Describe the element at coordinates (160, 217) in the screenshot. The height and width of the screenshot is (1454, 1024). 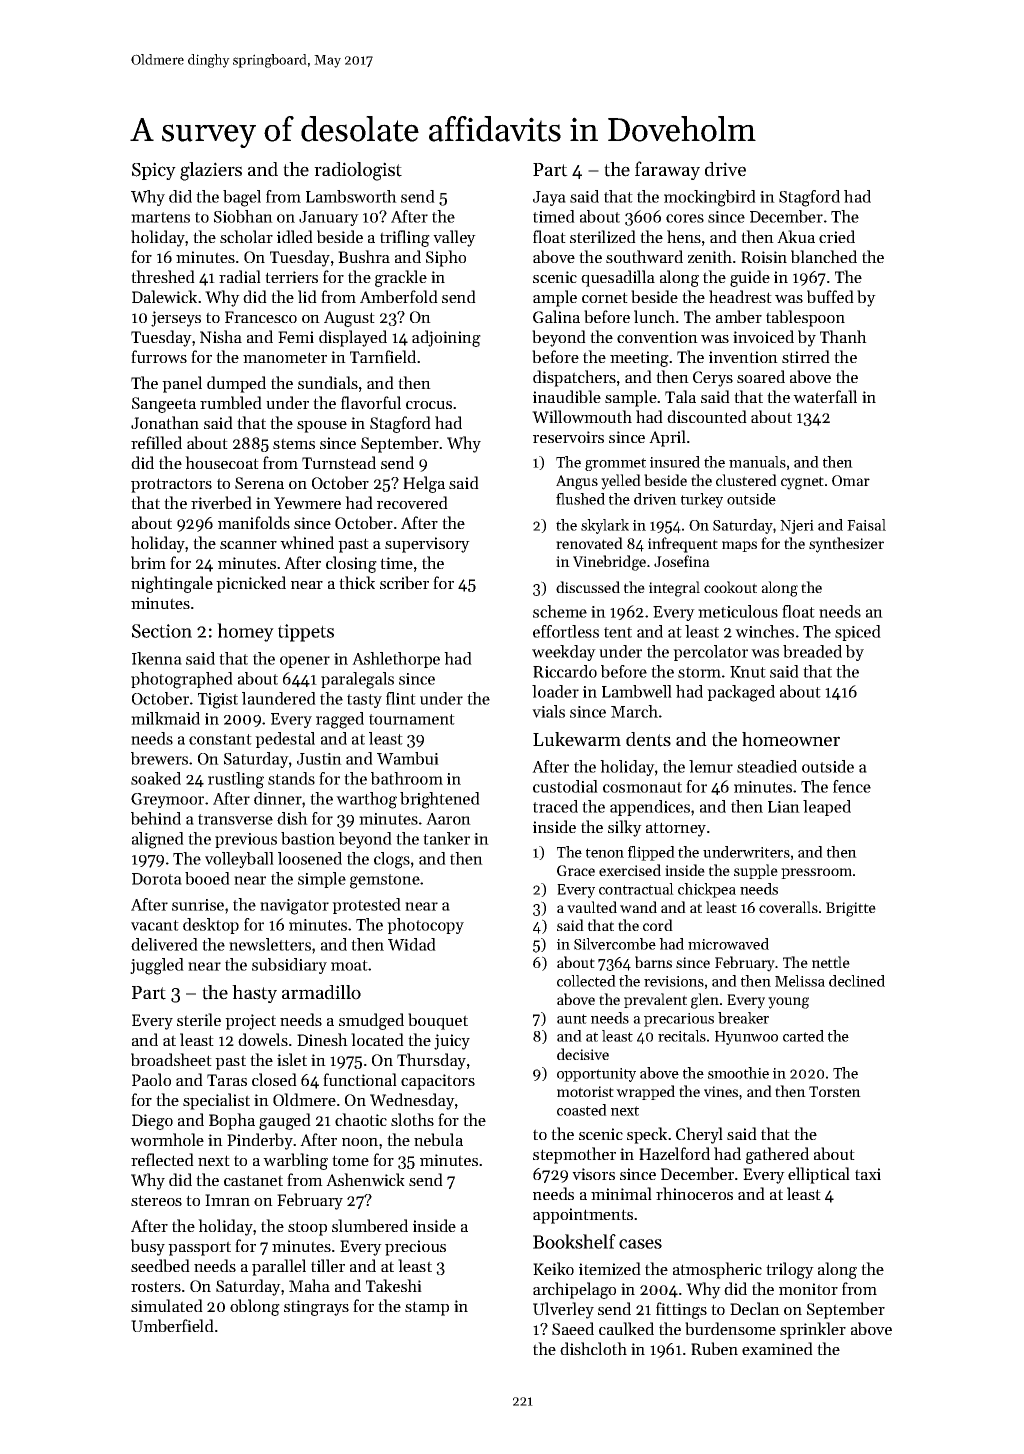
I see `martens` at that location.
